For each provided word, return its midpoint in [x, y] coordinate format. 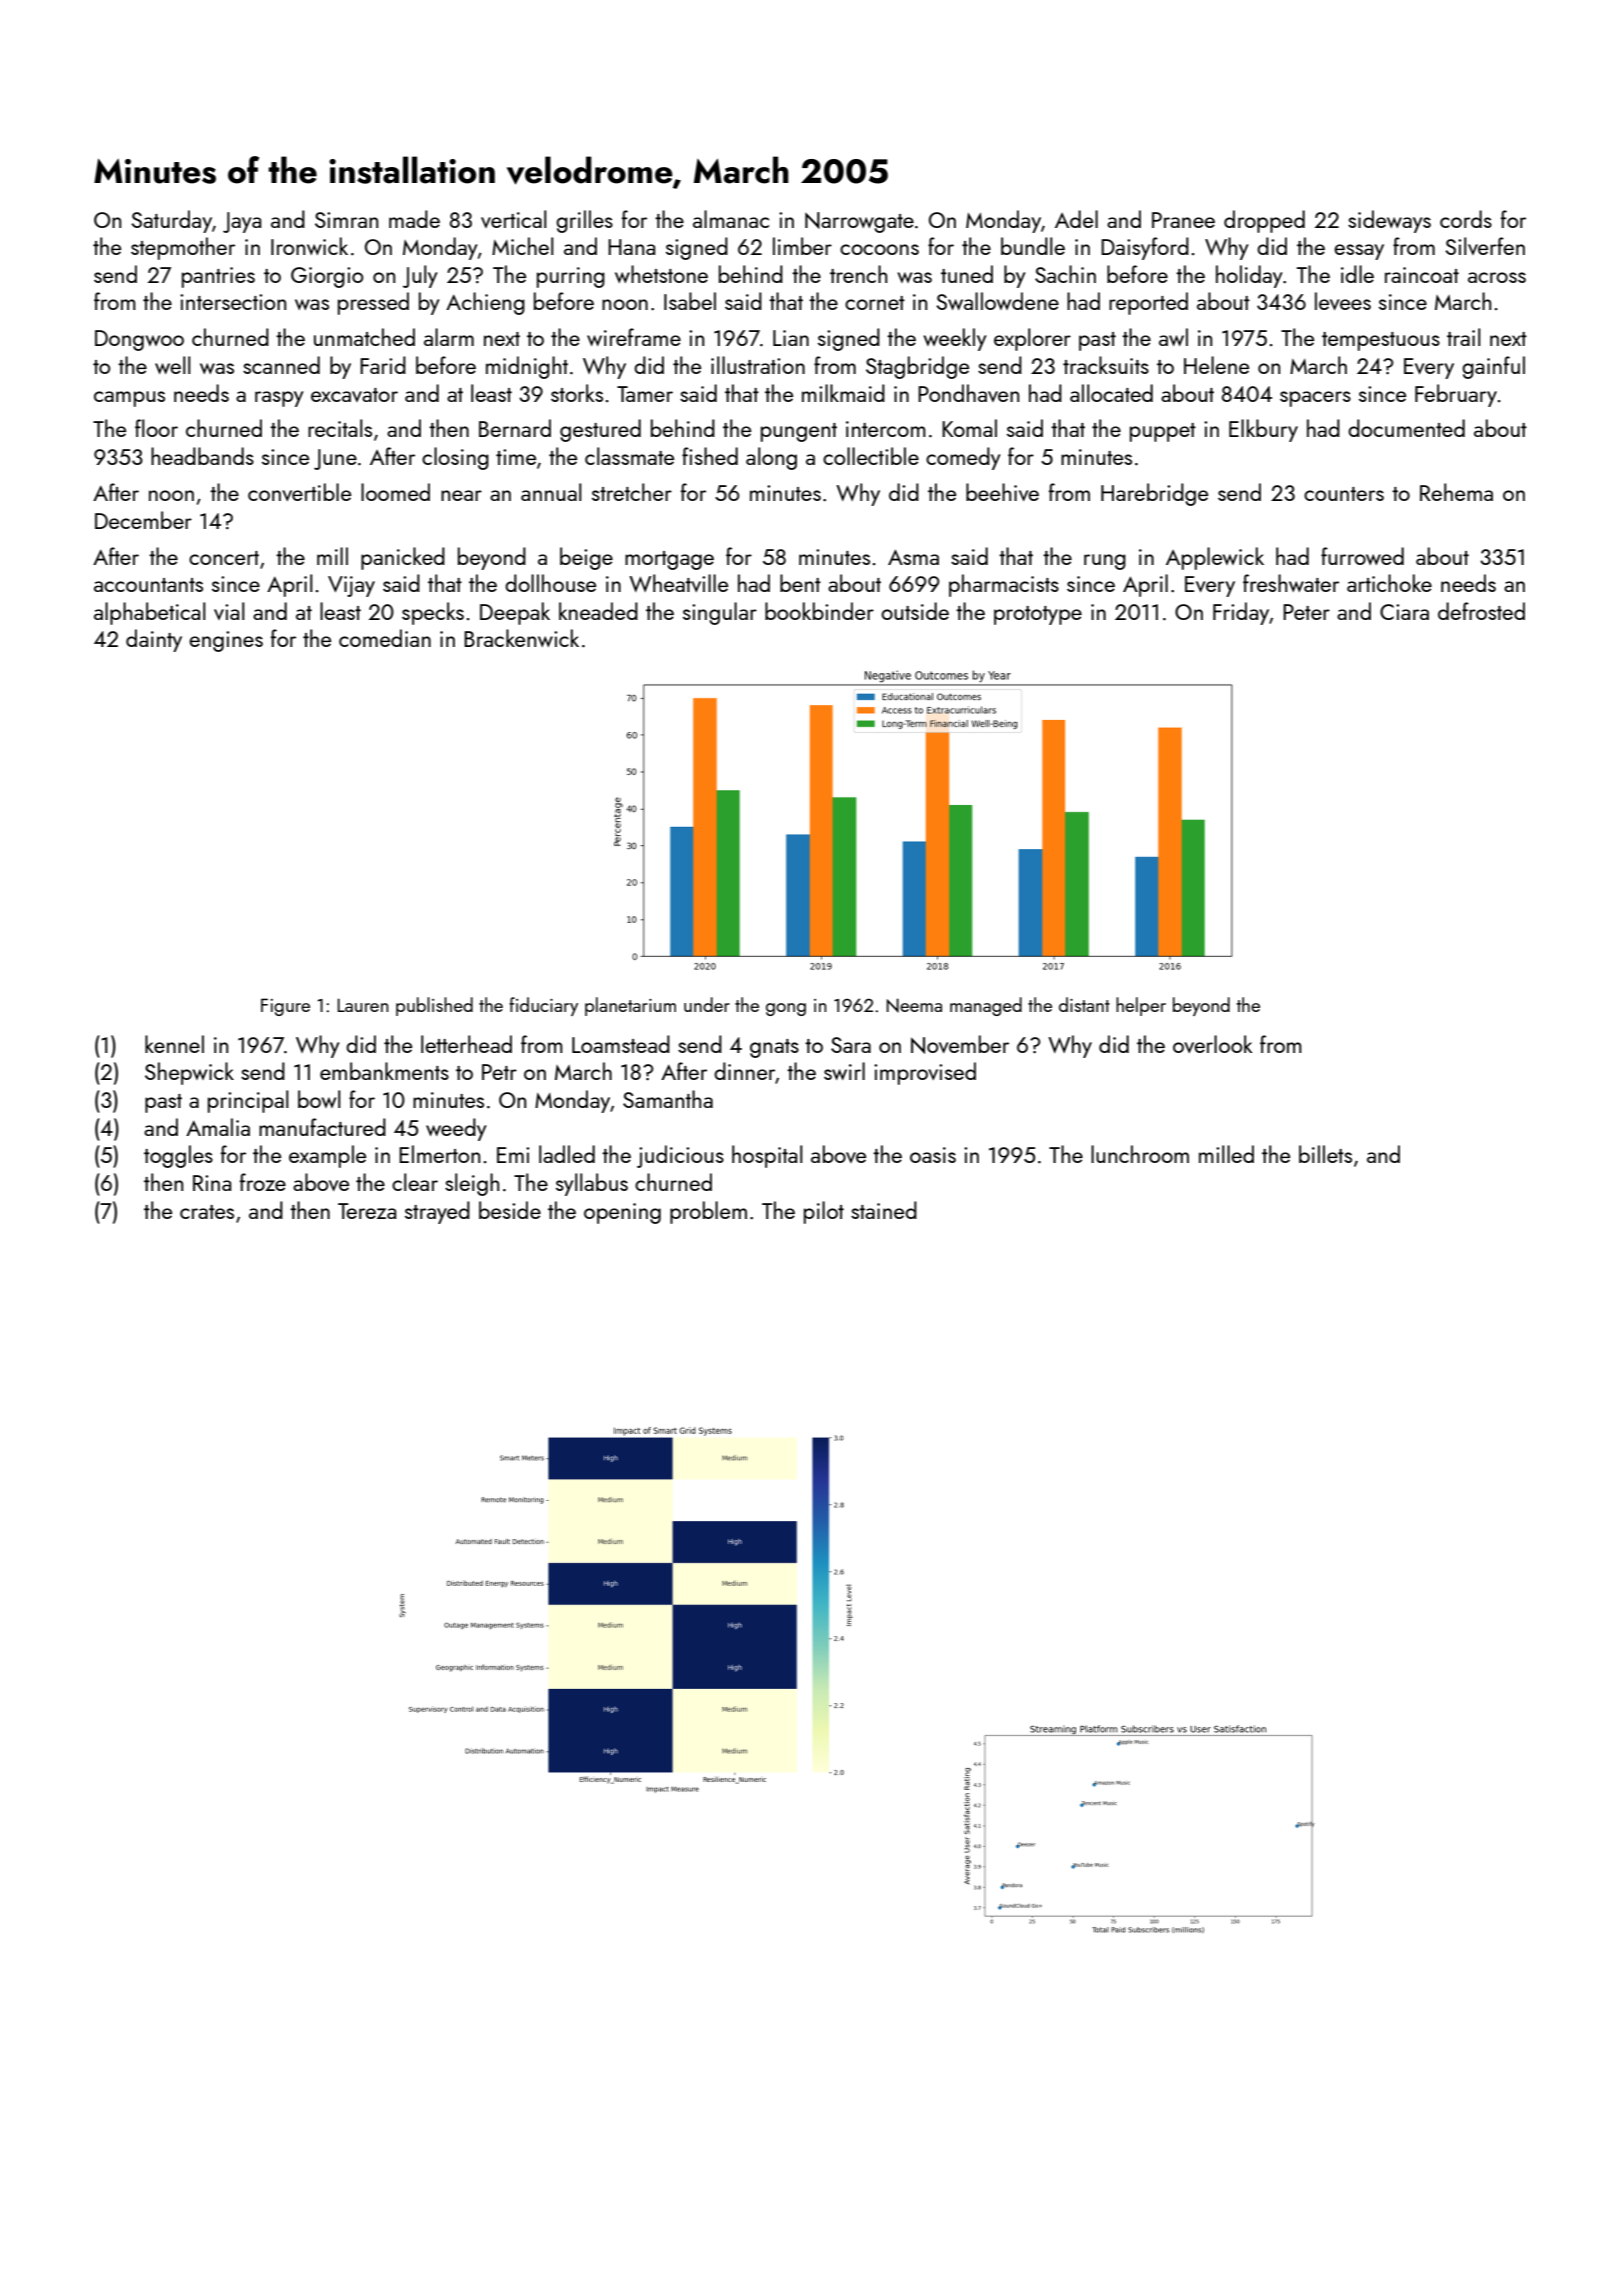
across [1497, 277]
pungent [799, 432]
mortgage [669, 560]
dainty [154, 640]
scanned [281, 365]
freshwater [1291, 583]
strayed [437, 1212]
